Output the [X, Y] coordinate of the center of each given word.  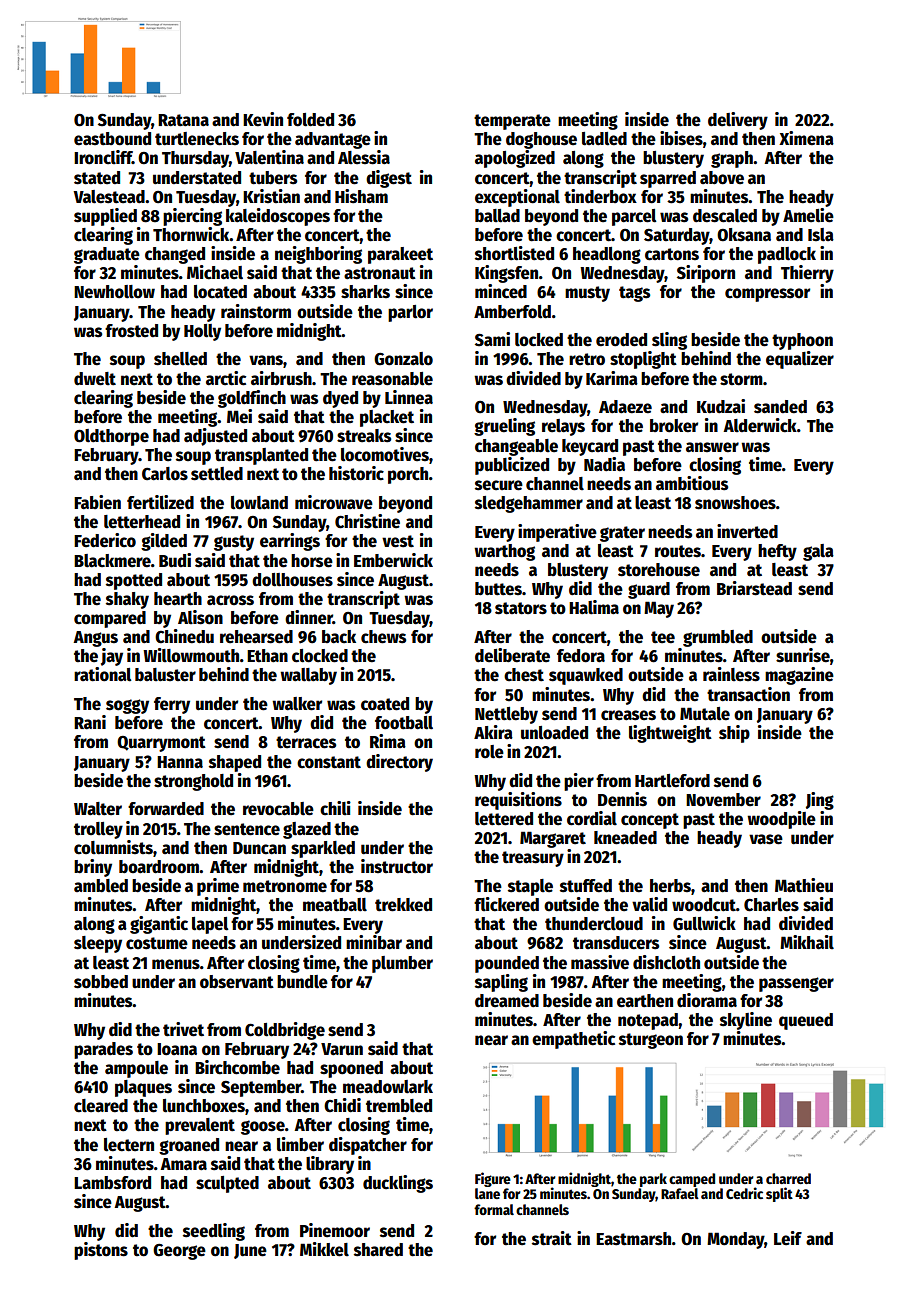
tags [634, 294]
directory [399, 763]
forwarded [166, 809]
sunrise [803, 655]
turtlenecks [197, 139]
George [179, 1252]
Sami [492, 339]
